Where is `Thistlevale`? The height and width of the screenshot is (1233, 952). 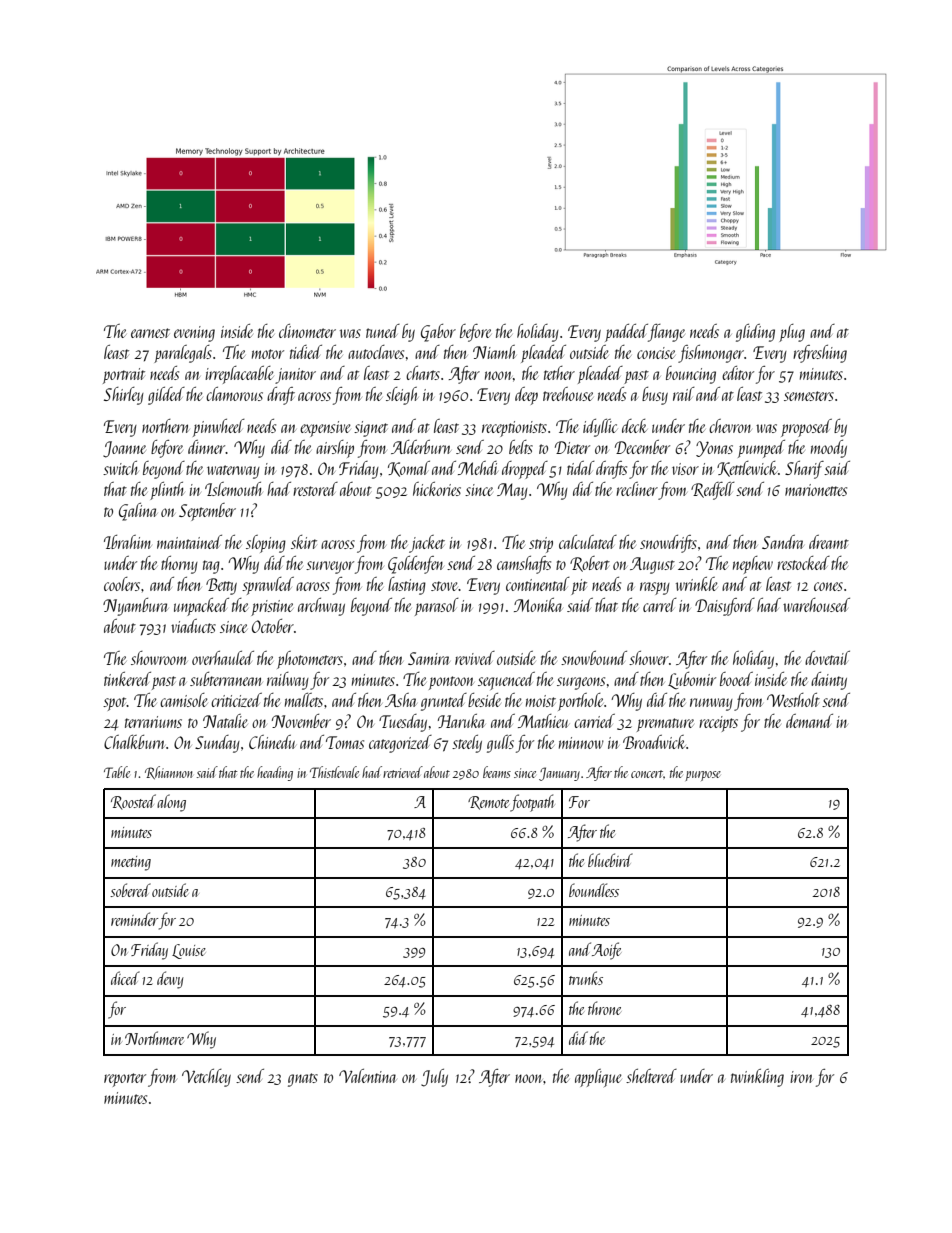
Thistlevale is located at coordinates (334, 772).
